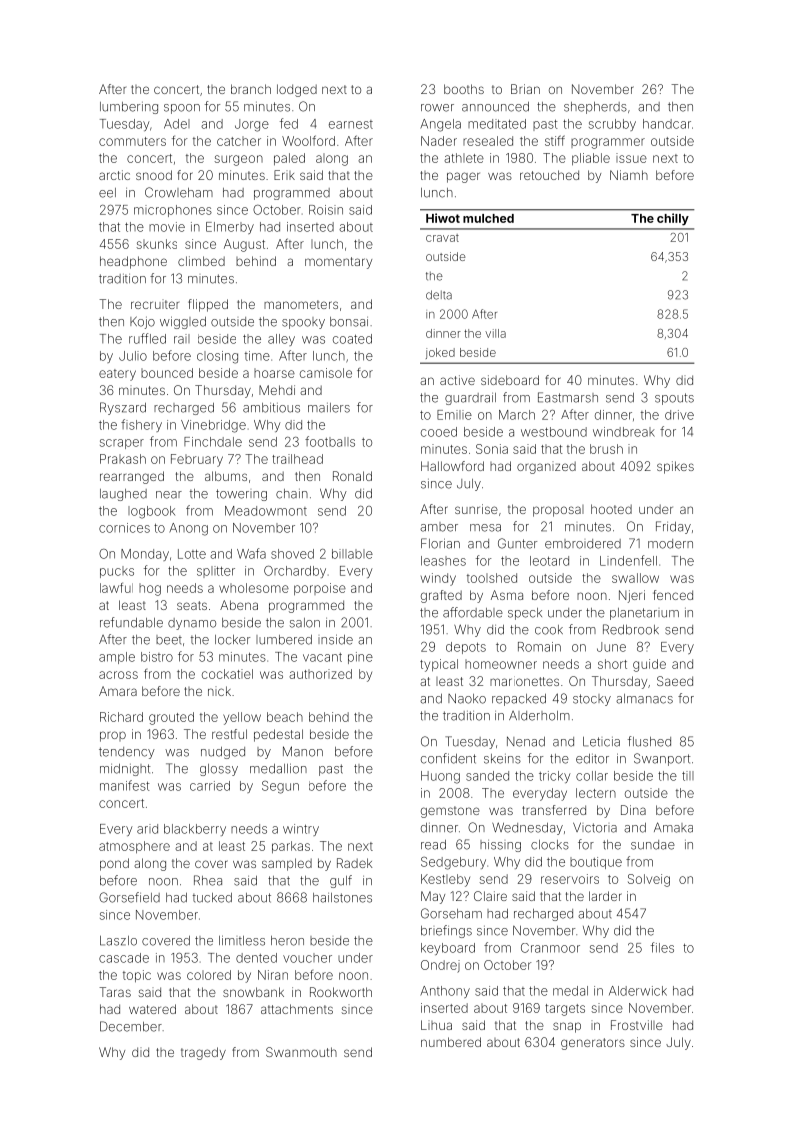 This screenshot has height=1125, width=793. I want to click on guide, so click(649, 665).
